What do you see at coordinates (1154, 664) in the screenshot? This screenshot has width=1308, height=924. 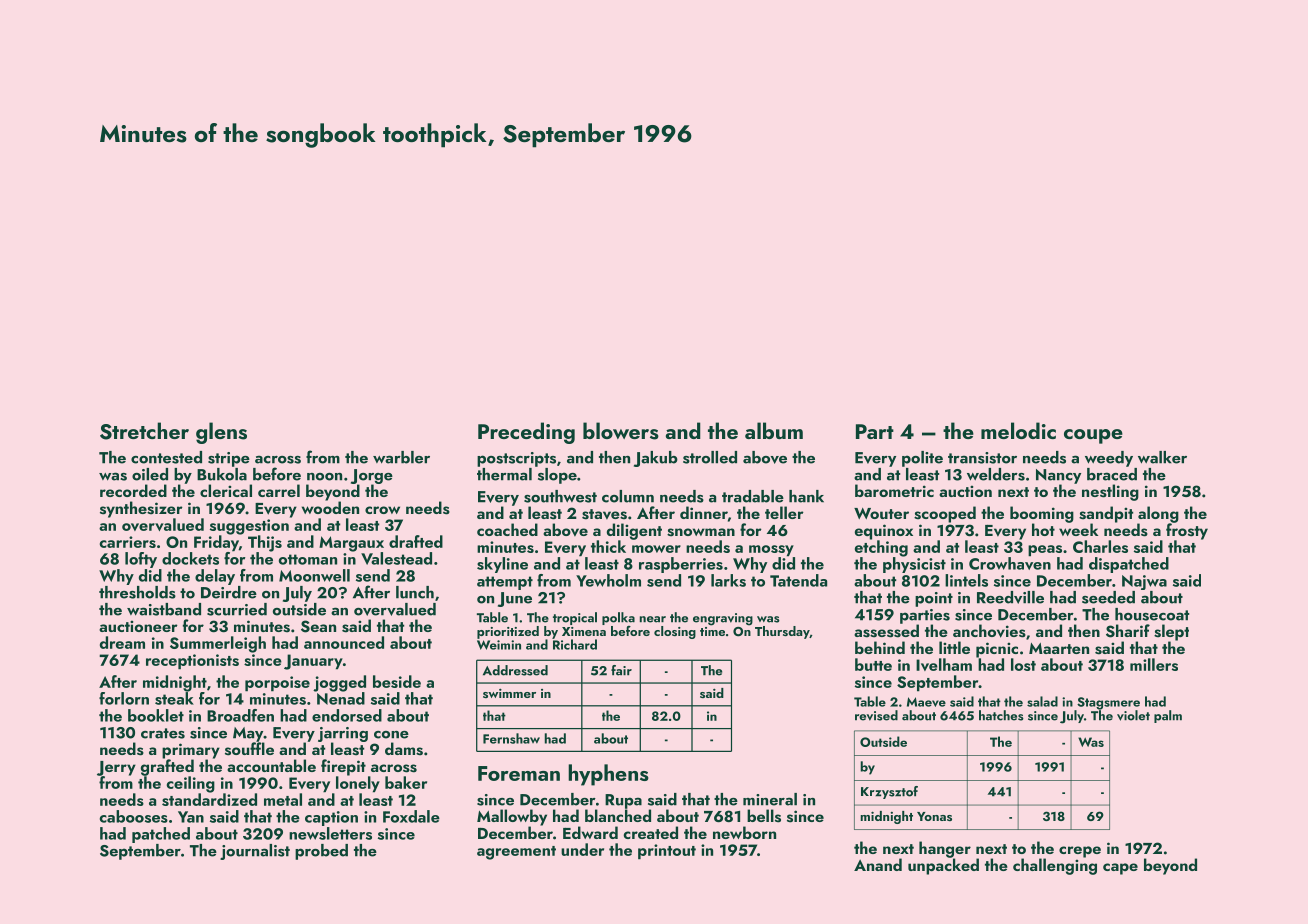 I see `millers` at bounding box center [1154, 664].
